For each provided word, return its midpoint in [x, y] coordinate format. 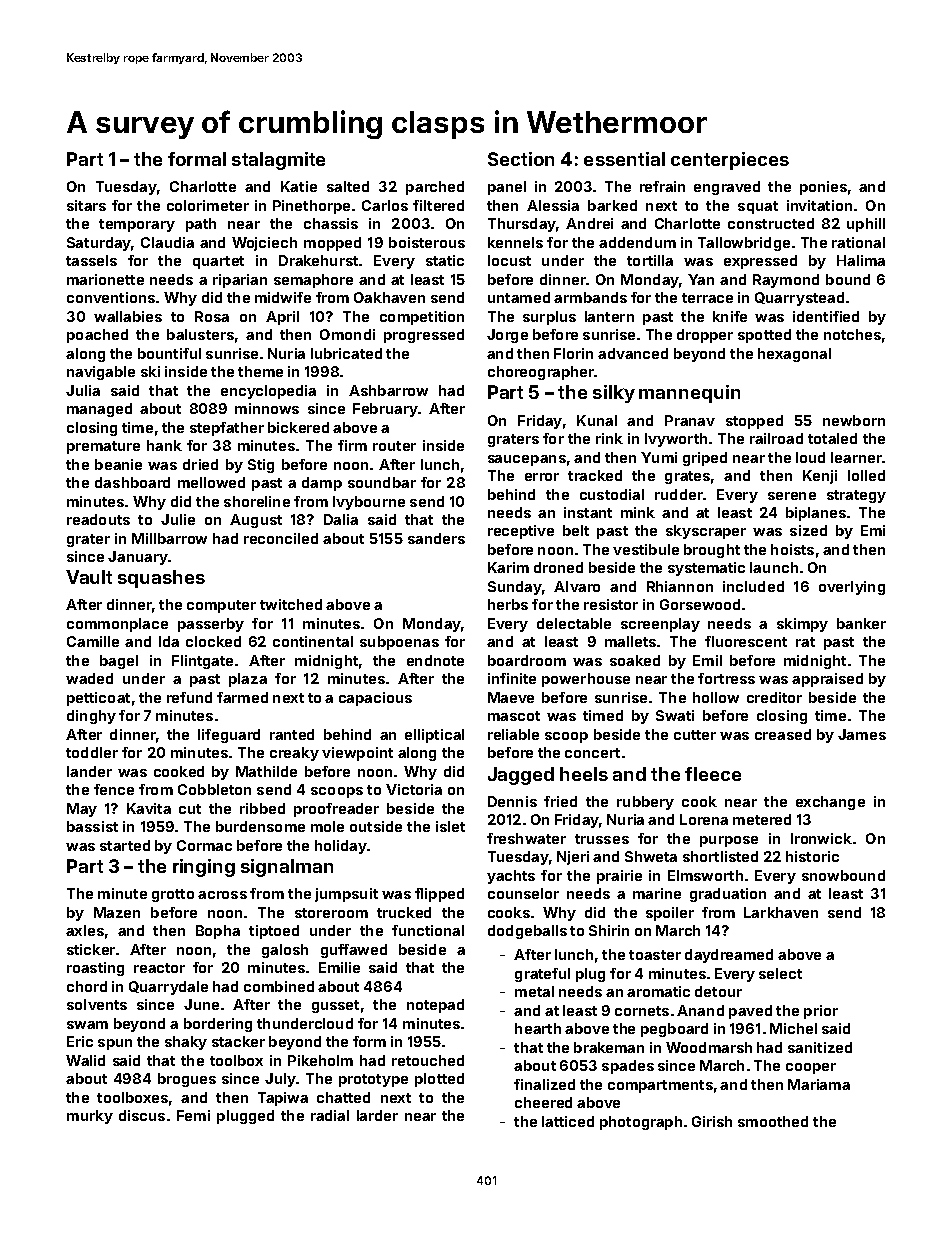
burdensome [260, 826]
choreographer [541, 373]
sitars [86, 205]
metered [762, 819]
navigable [101, 373]
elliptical [434, 736]
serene [792, 496]
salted [348, 186]
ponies [823, 188]
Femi [193, 1115]
